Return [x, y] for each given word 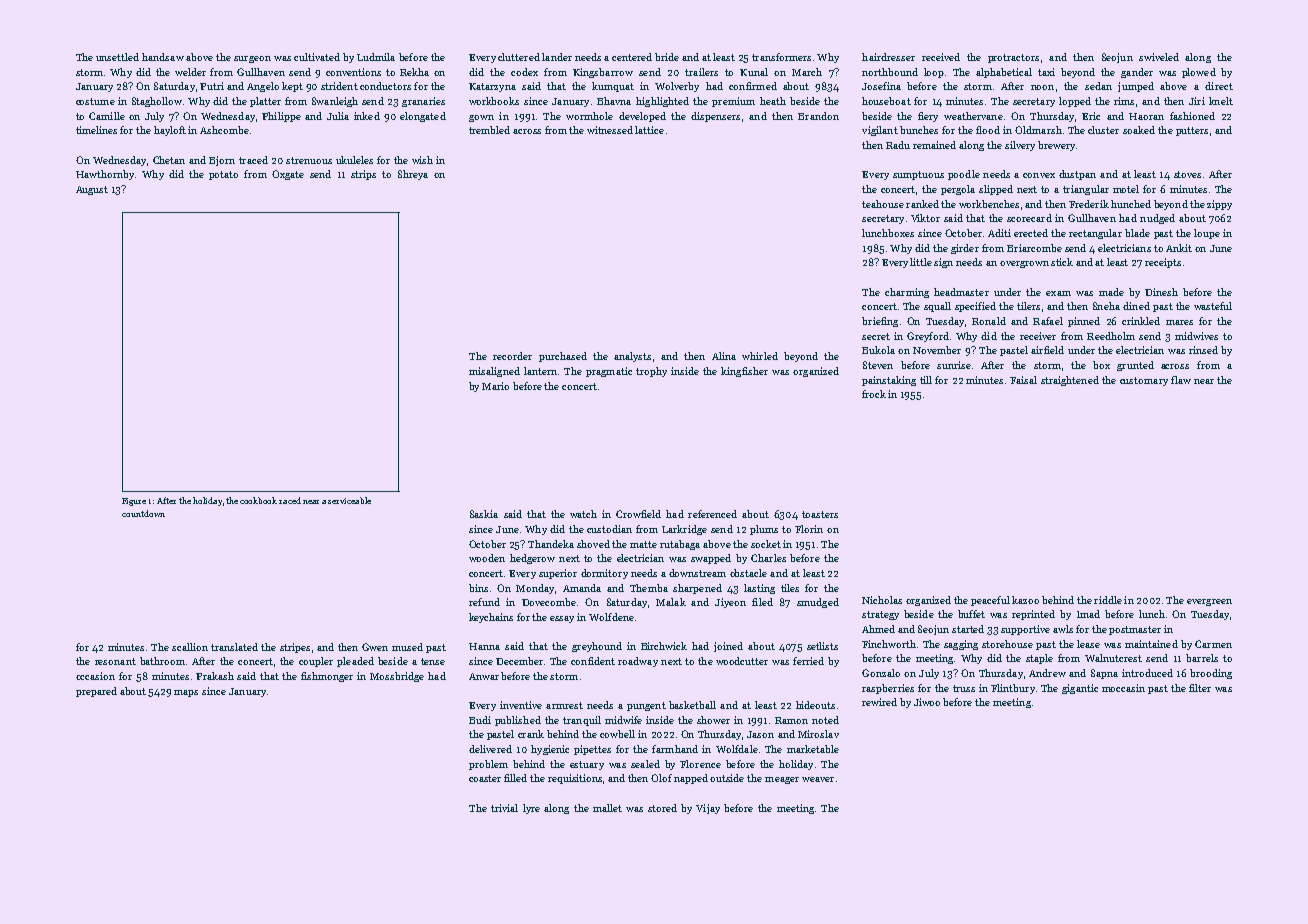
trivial [504, 808]
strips [363, 175]
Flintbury [1013, 689]
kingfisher [744, 372]
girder [965, 249]
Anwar [484, 676]
